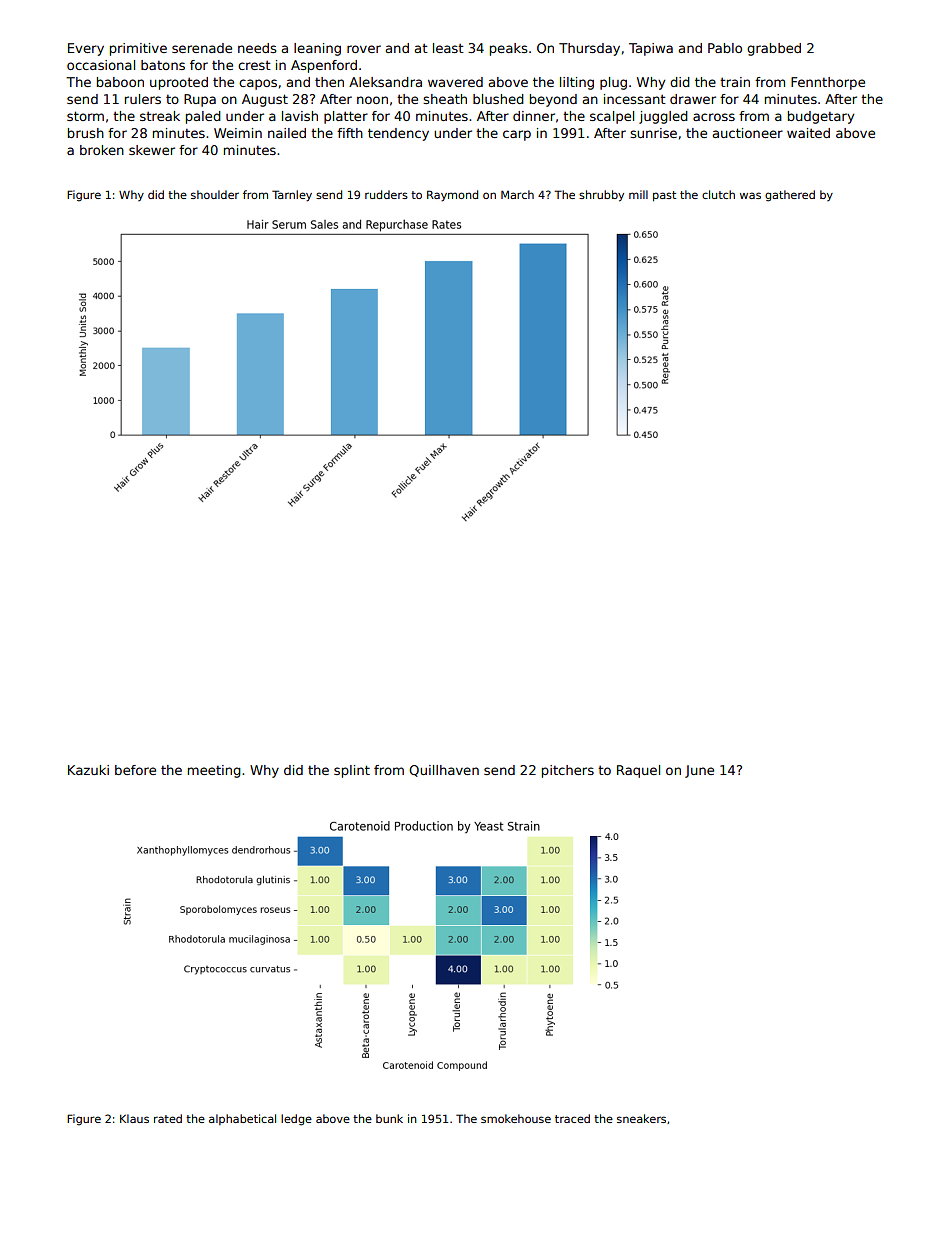 Image resolution: width=952 pixels, height=1233 pixels. What do you see at coordinates (352, 771) in the document?
I see `splint` at bounding box center [352, 771].
